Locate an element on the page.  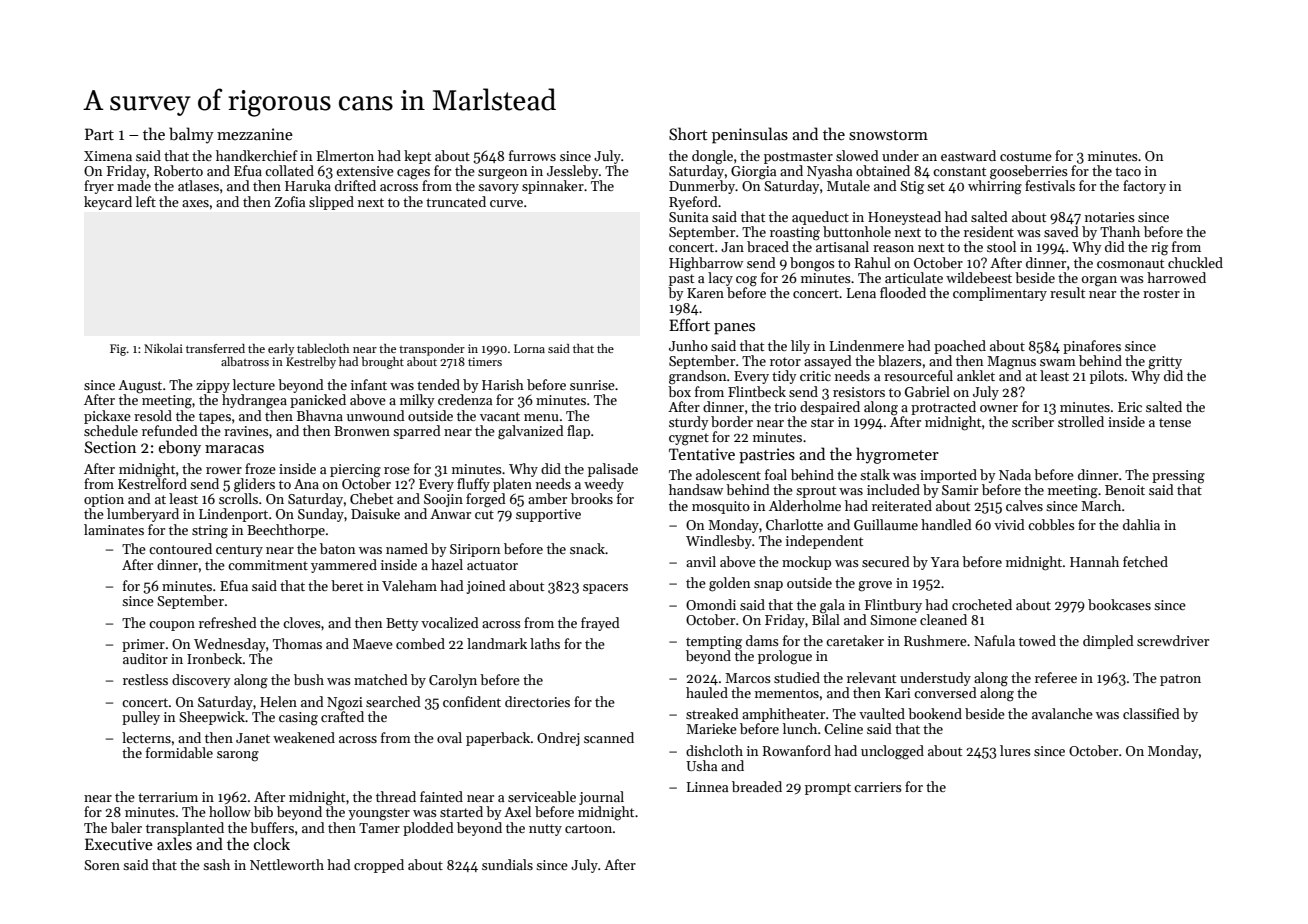
tapes is located at coordinates (215, 418).
